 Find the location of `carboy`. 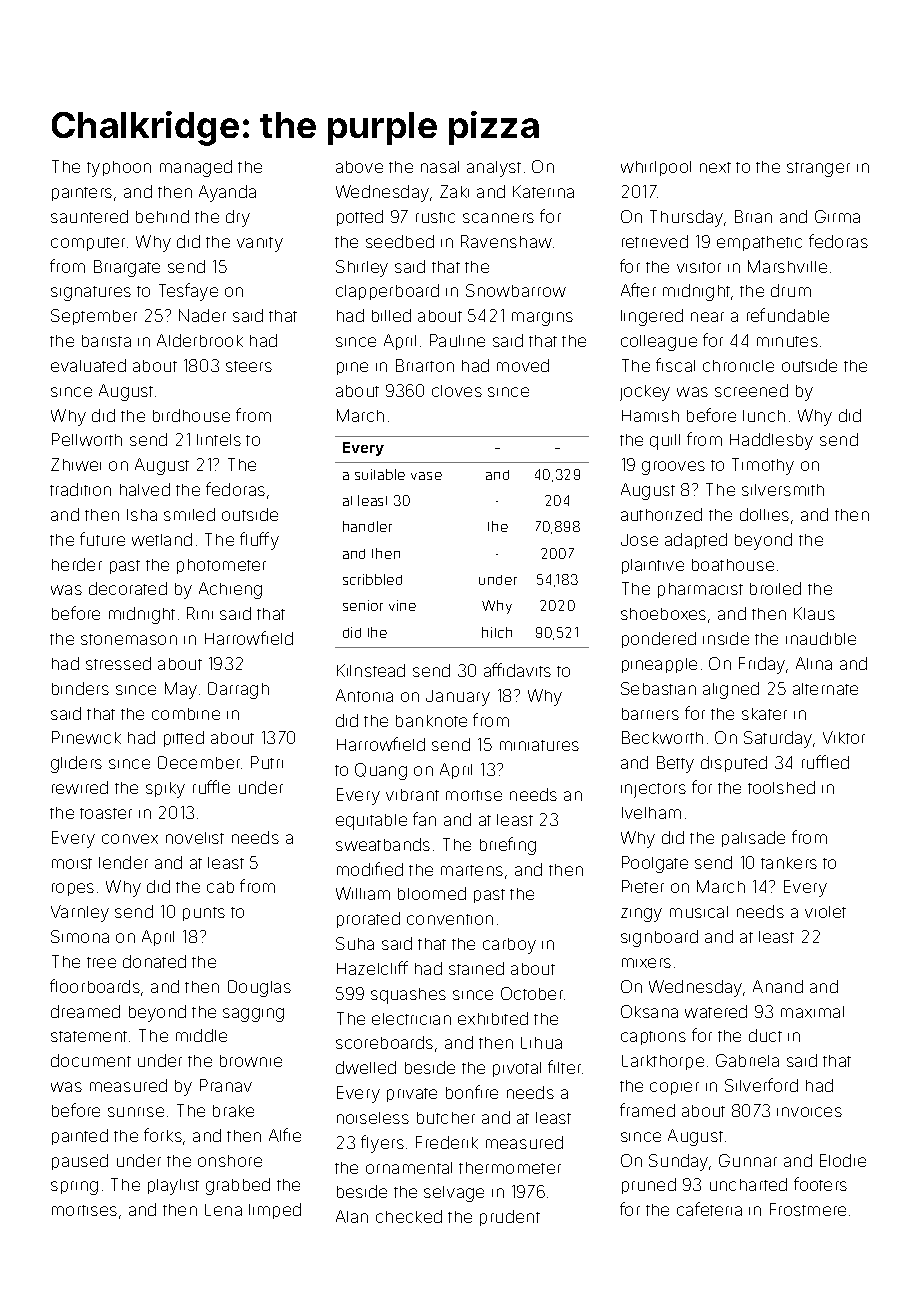

carboy is located at coordinates (509, 946).
